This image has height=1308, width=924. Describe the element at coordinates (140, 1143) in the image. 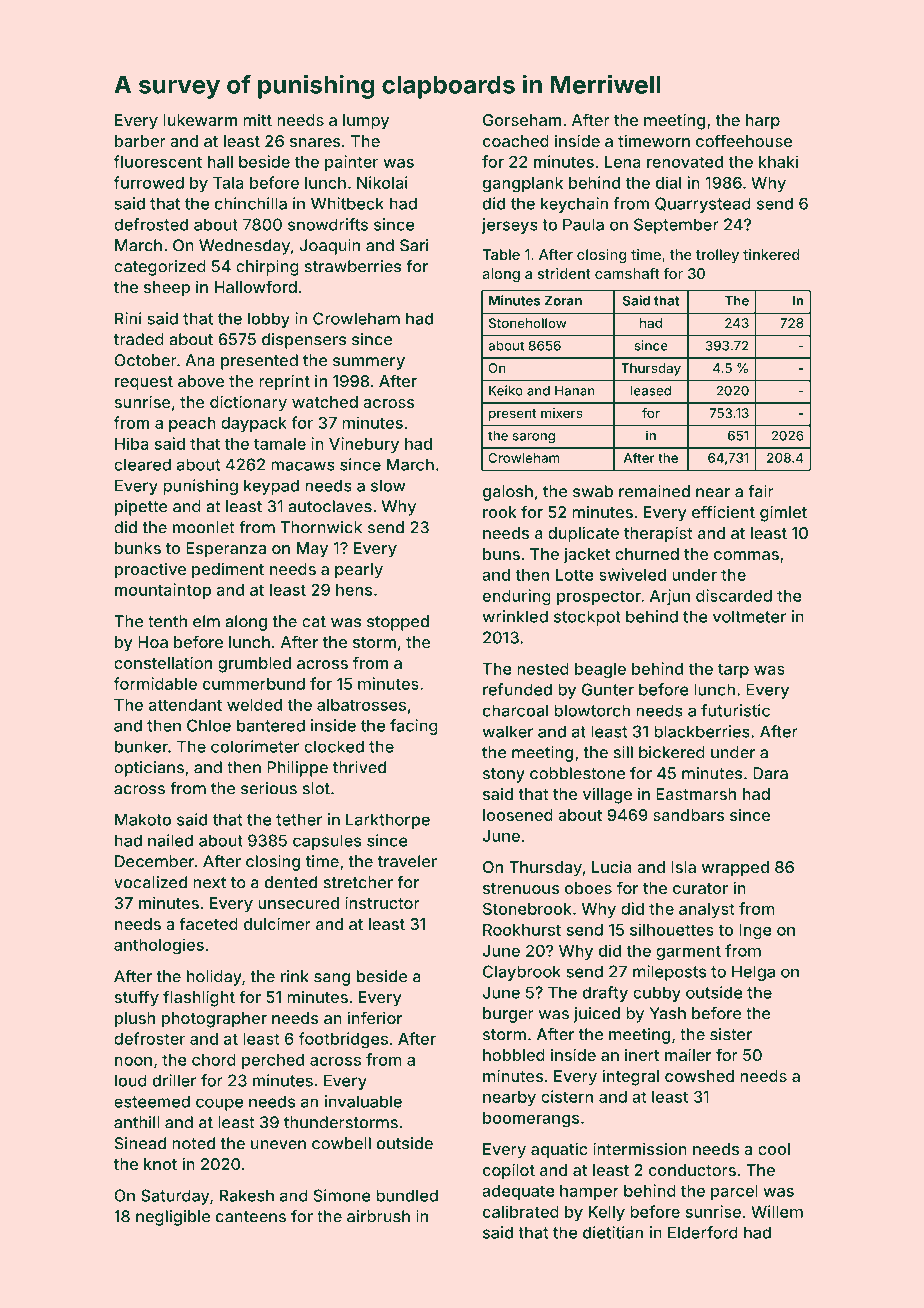

I see `Sinead` at that location.
